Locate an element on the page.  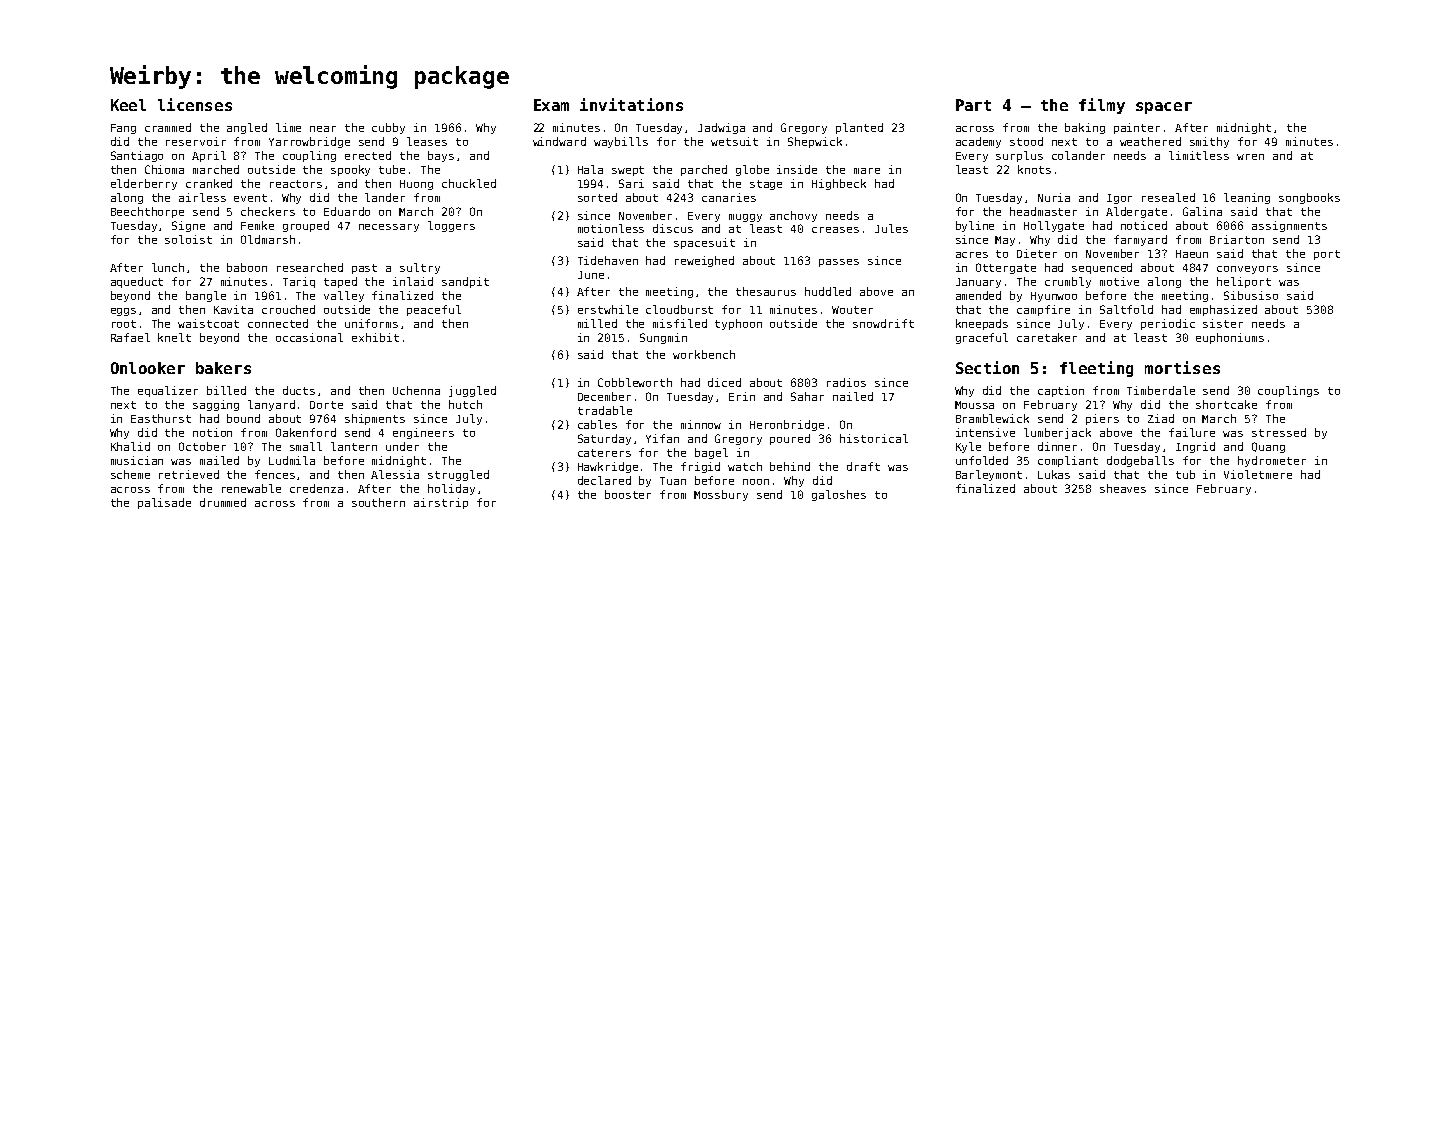
euphoniums is located at coordinates (1230, 338).
